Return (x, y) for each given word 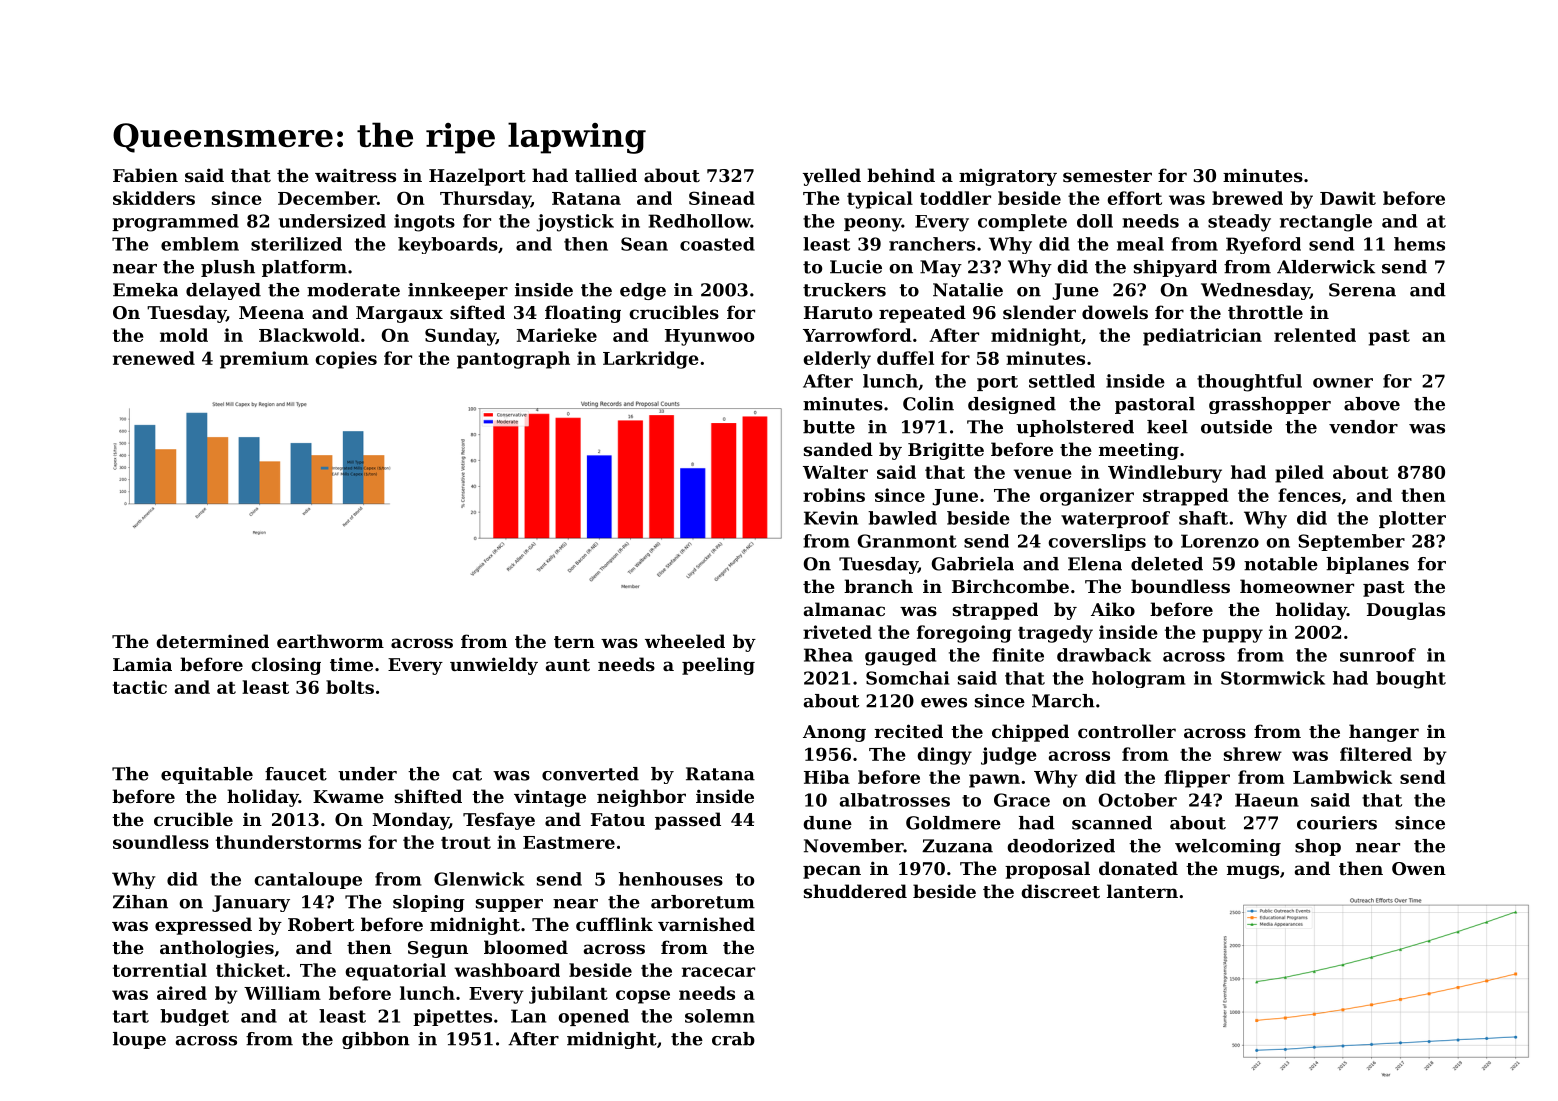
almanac (844, 609)
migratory (1008, 177)
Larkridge (651, 360)
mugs (1253, 872)
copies (346, 360)
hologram (1138, 679)
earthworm (330, 641)
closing (286, 666)
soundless (161, 842)
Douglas (1406, 611)
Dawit (1348, 198)
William (282, 993)
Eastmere (569, 842)
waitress (355, 175)
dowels (1115, 312)
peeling (718, 666)
